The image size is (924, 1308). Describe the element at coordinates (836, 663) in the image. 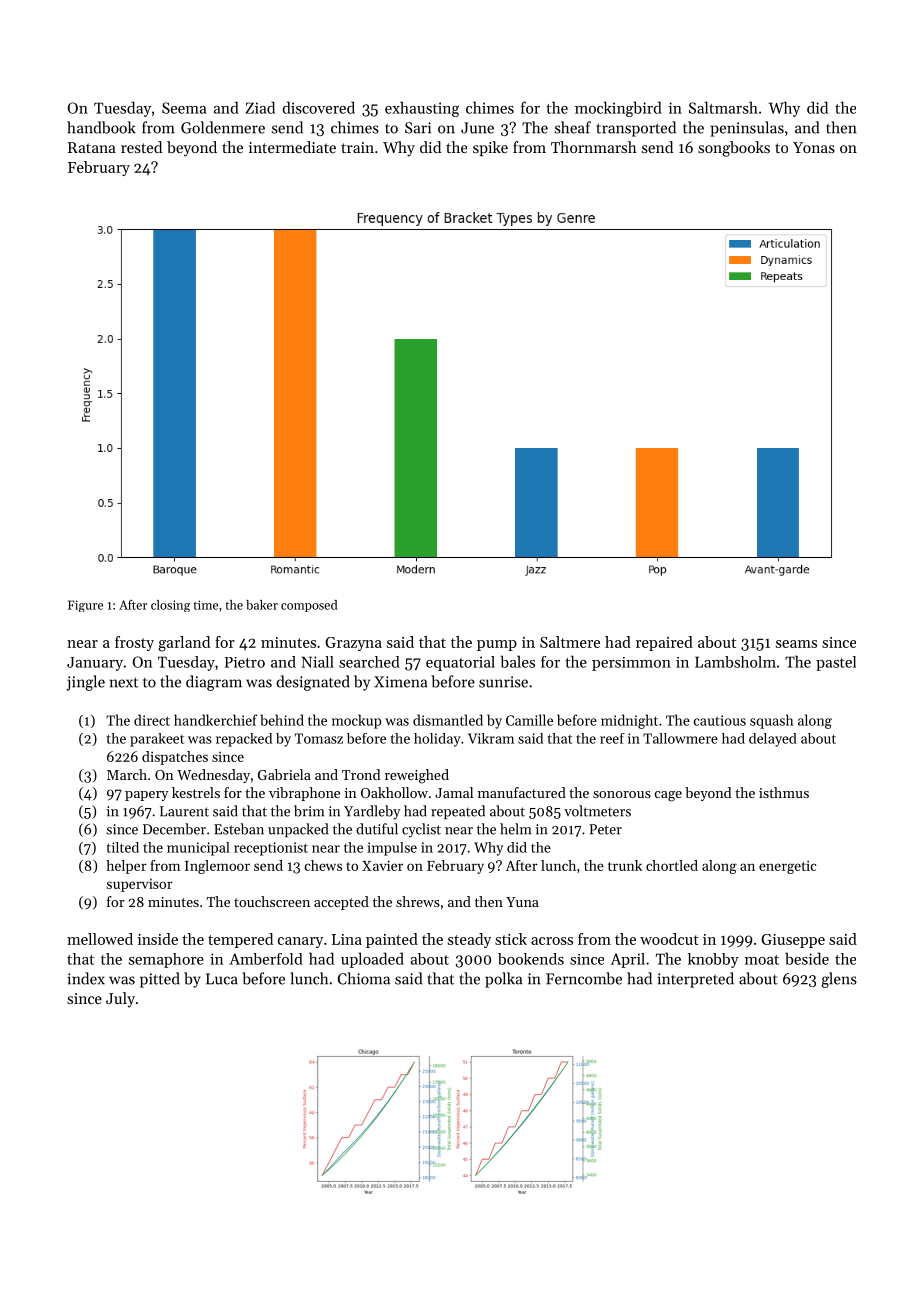

I see `pastel` at that location.
